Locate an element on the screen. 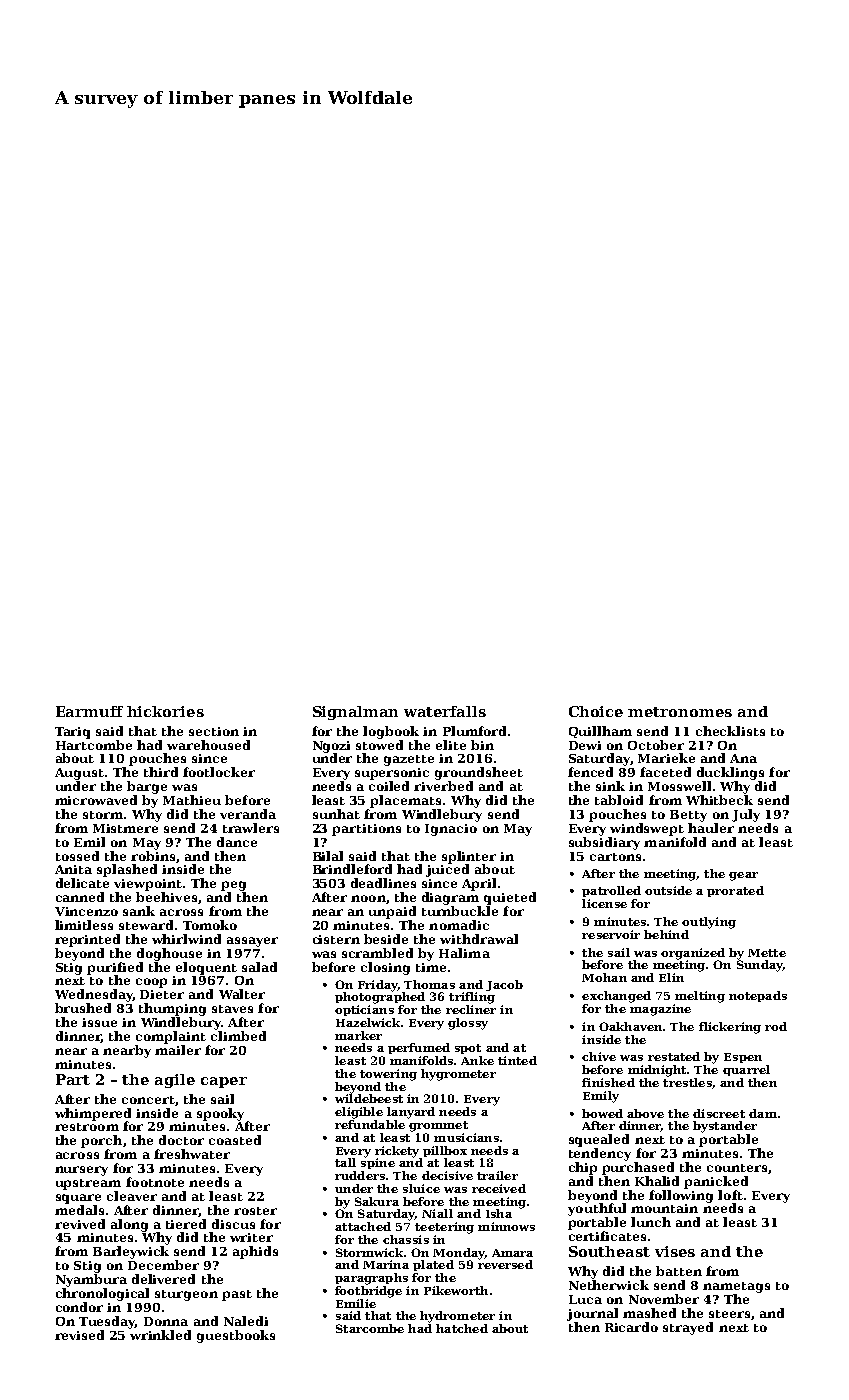 The height and width of the screenshot is (1400, 849). ducklings is located at coordinates (730, 773).
